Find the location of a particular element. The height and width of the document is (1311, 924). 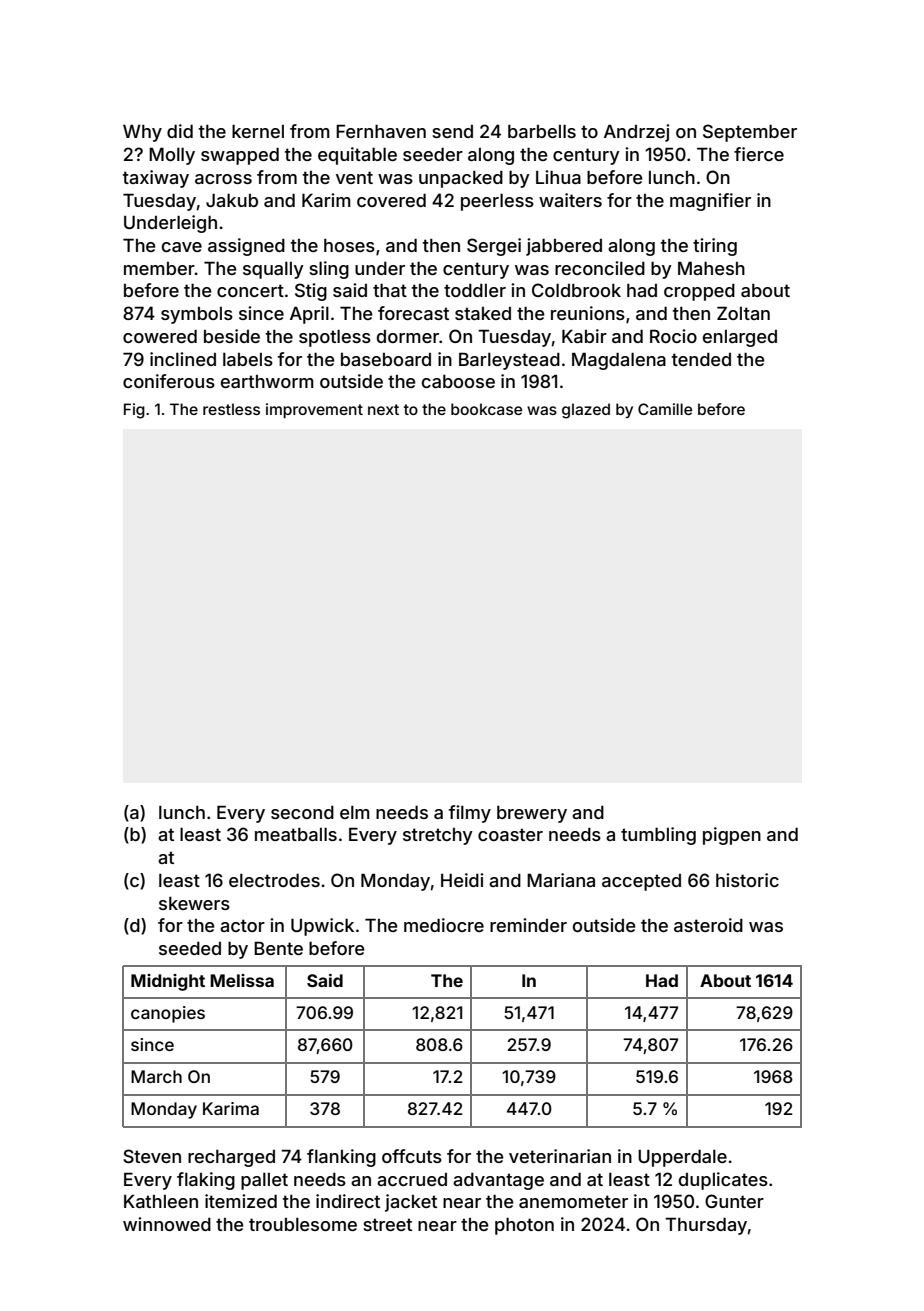

Upperdale is located at coordinates (682, 1158).
